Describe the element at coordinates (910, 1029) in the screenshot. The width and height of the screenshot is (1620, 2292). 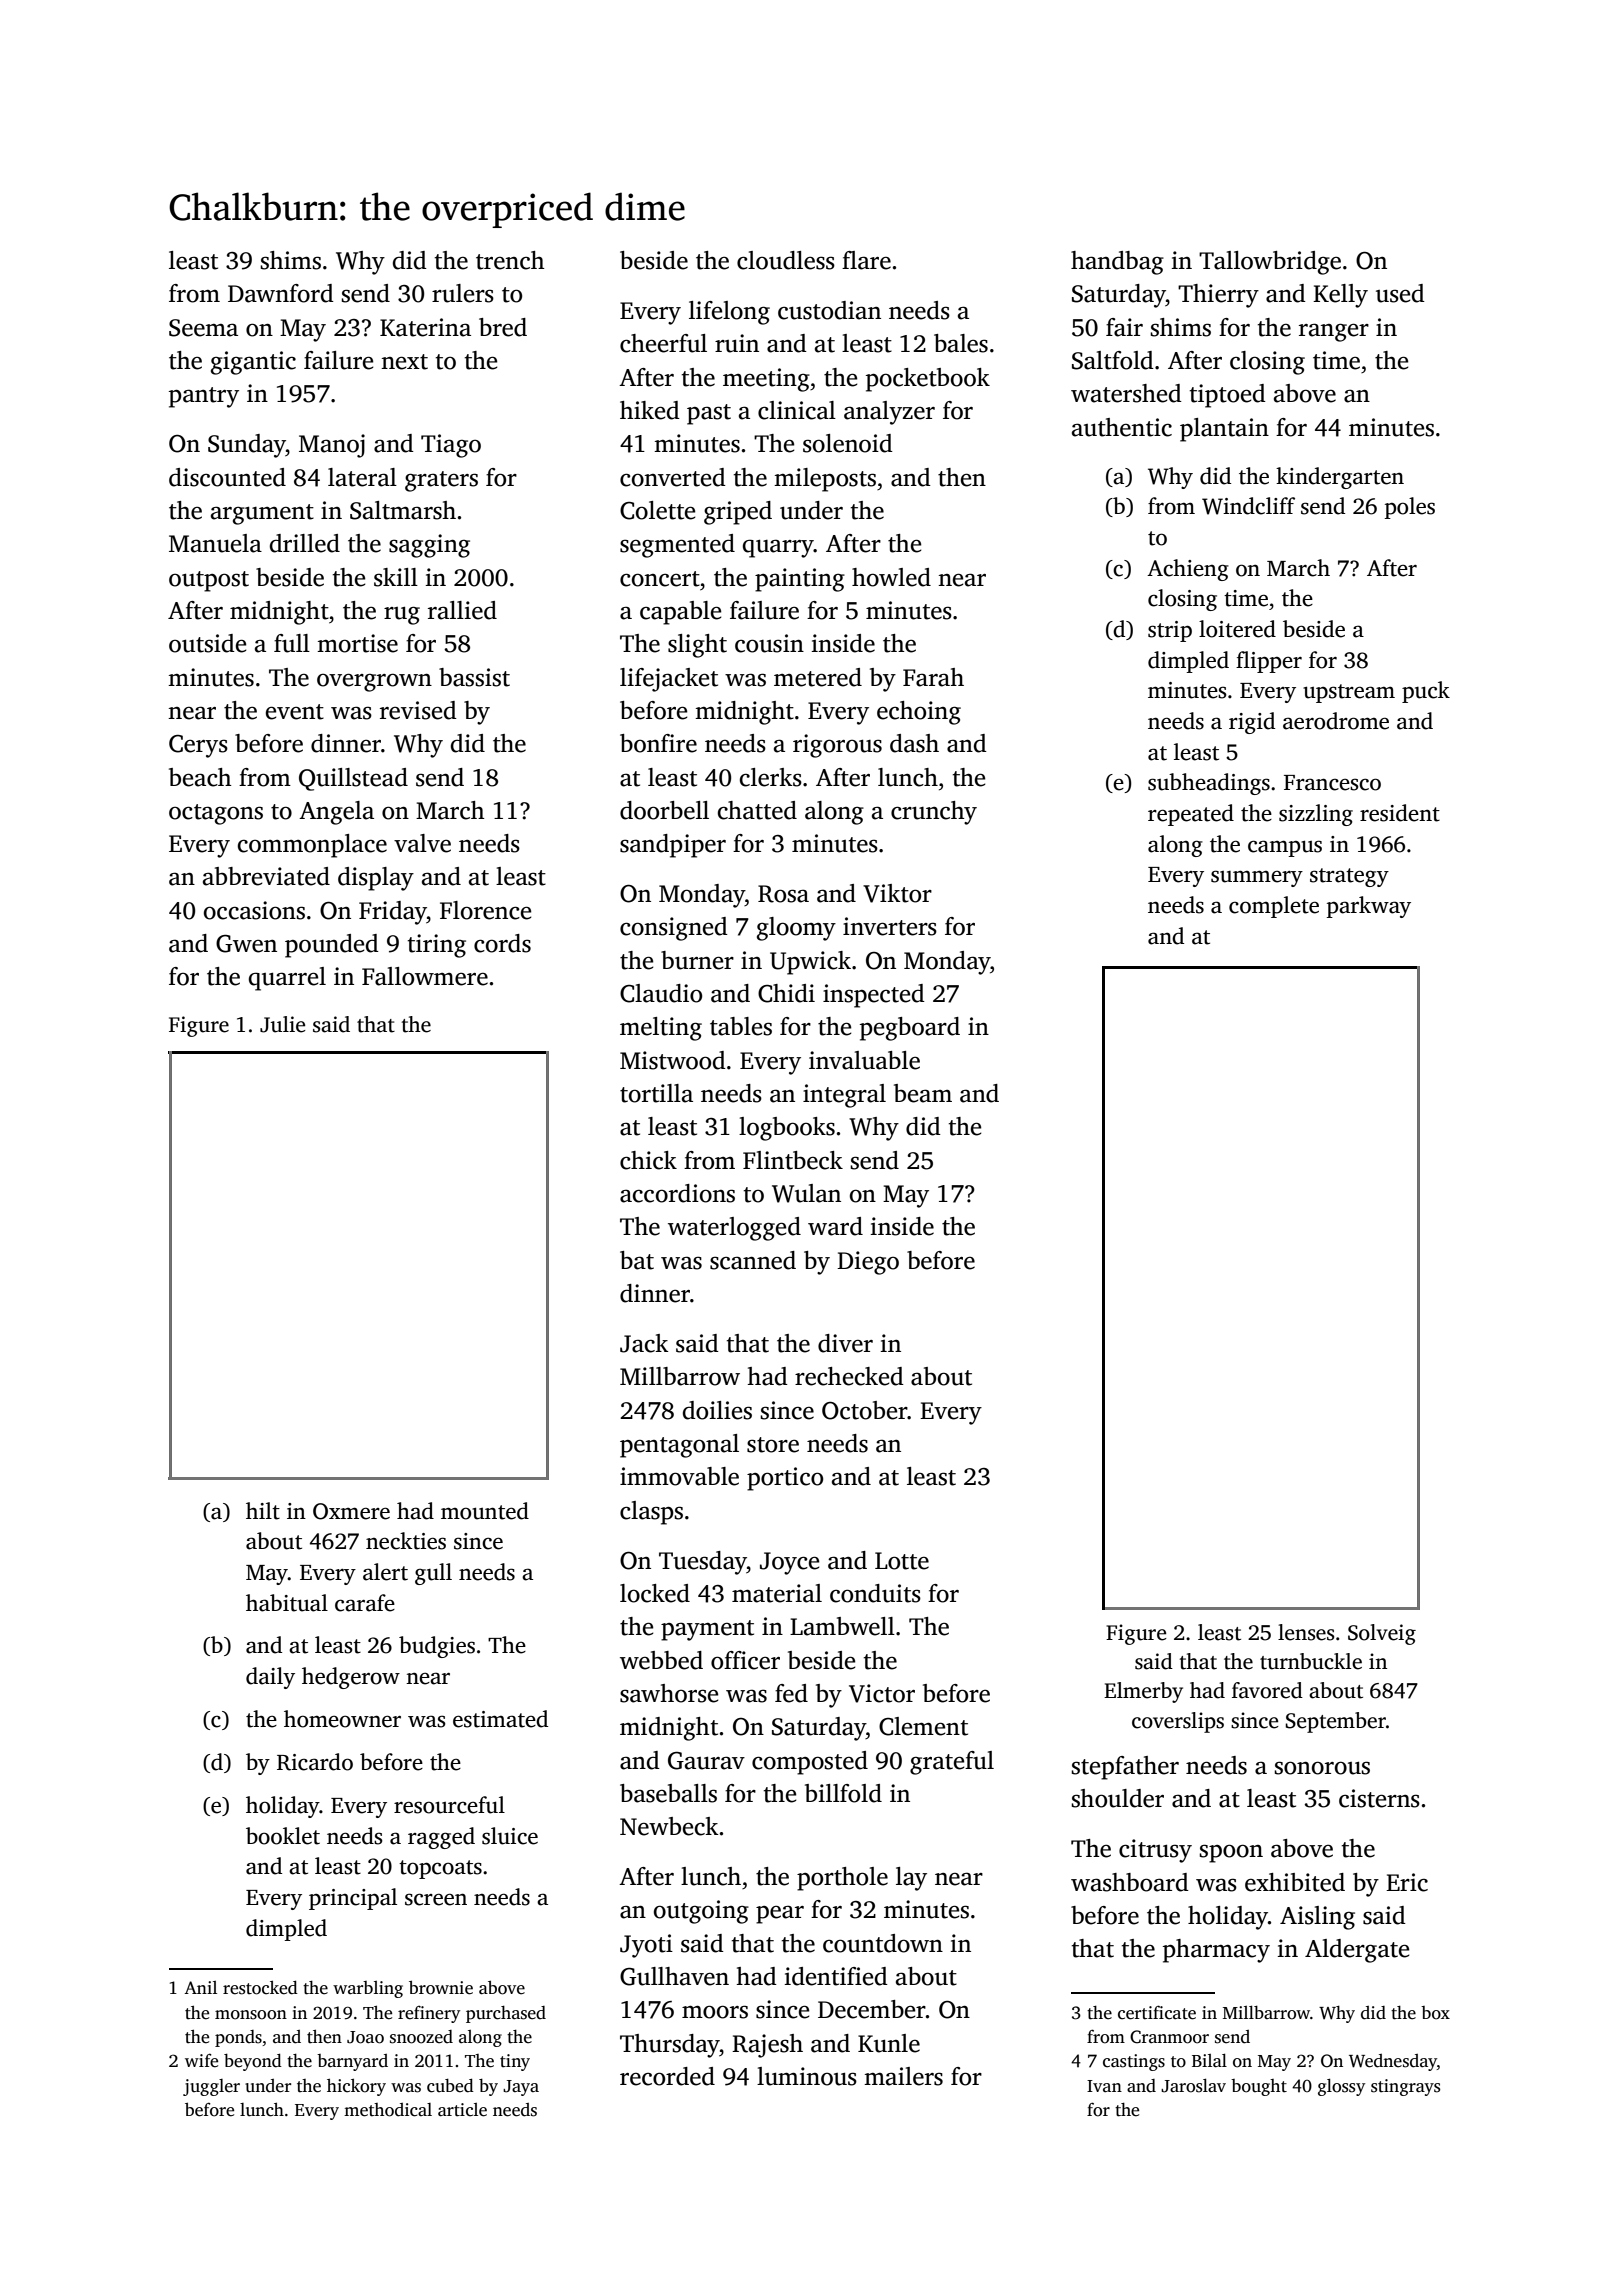
I see `pegboard` at that location.
